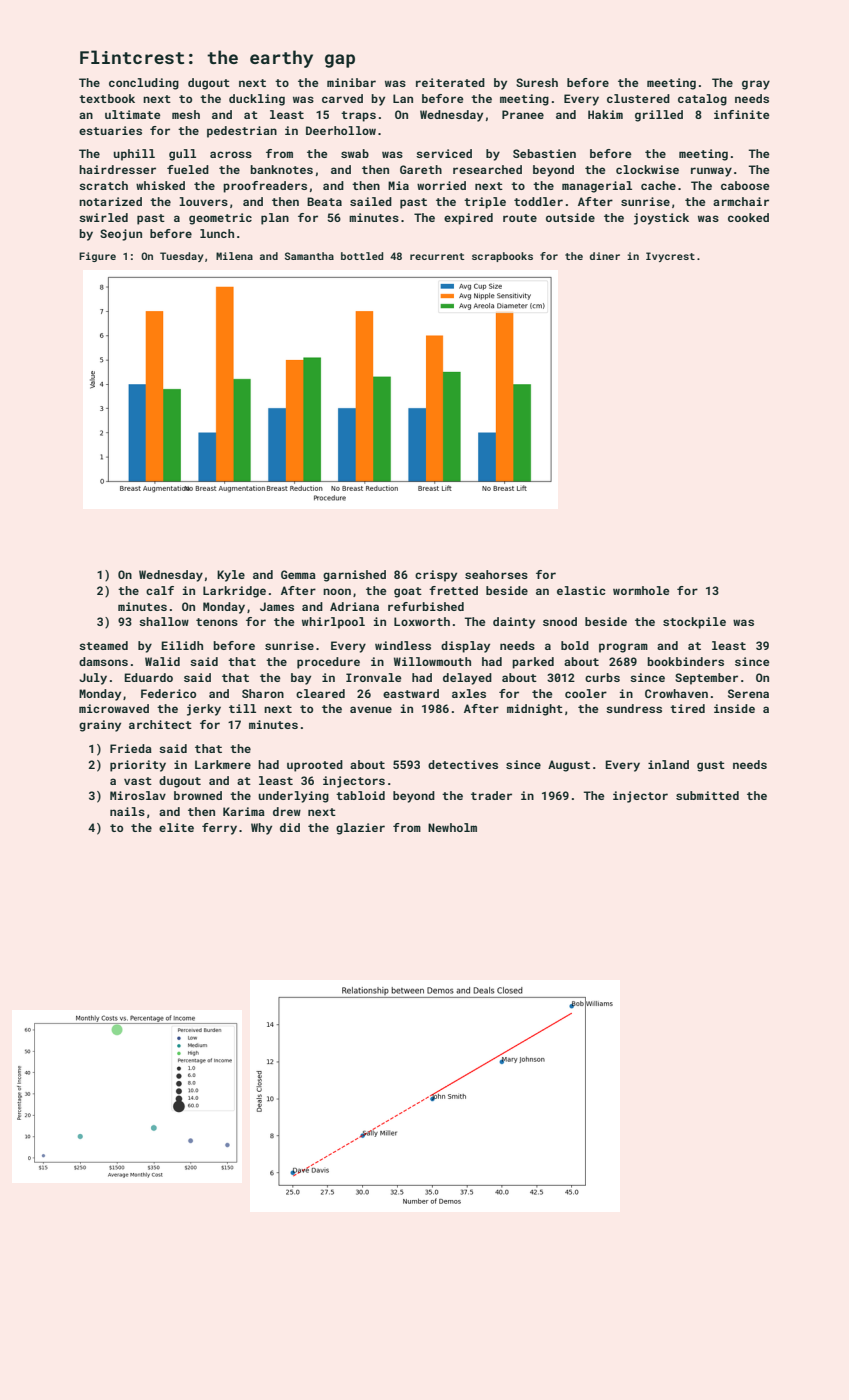  What do you see at coordinates (144, 84) in the screenshot?
I see `concluding` at bounding box center [144, 84].
